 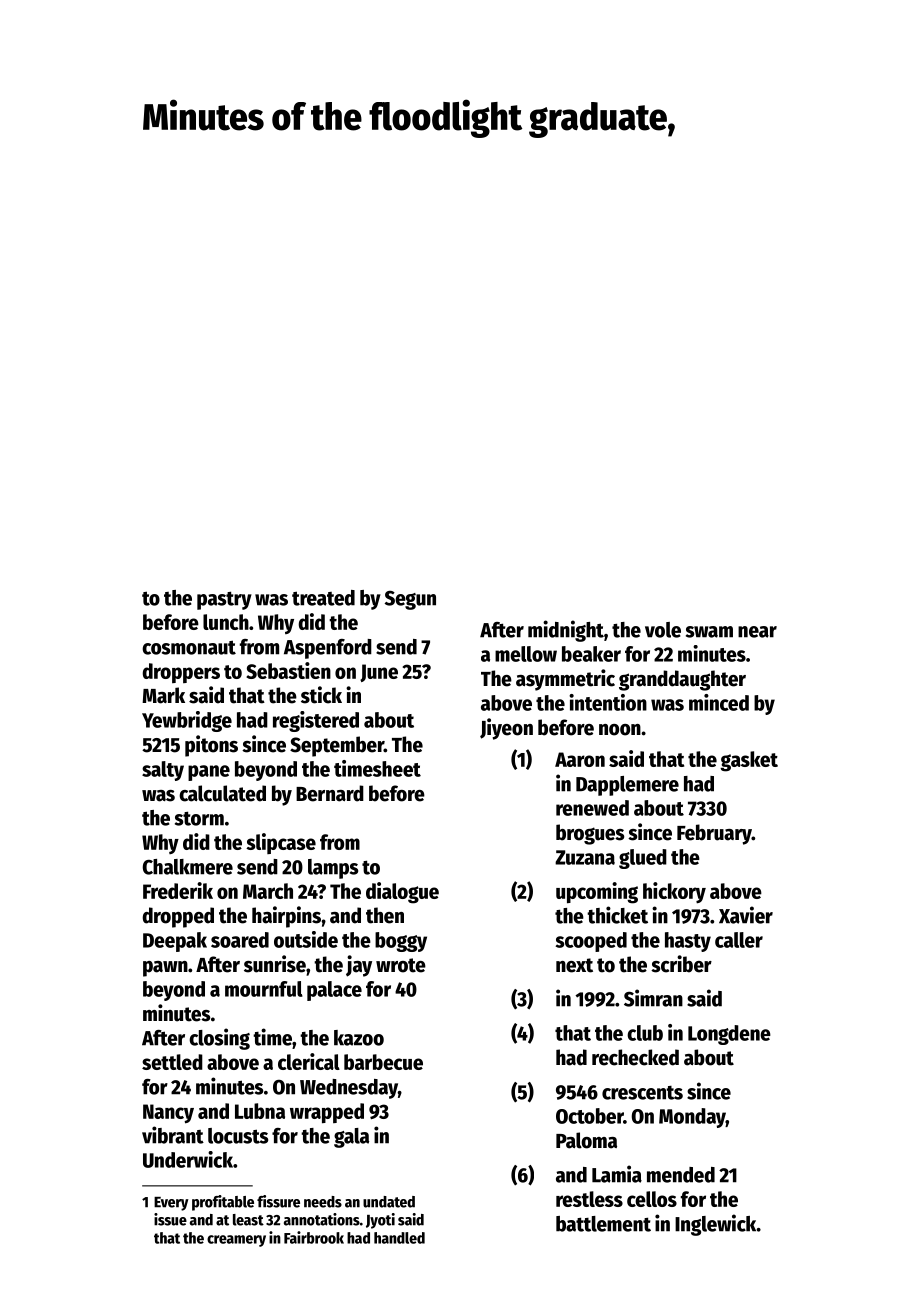 I want to click on pastry, so click(x=224, y=600).
